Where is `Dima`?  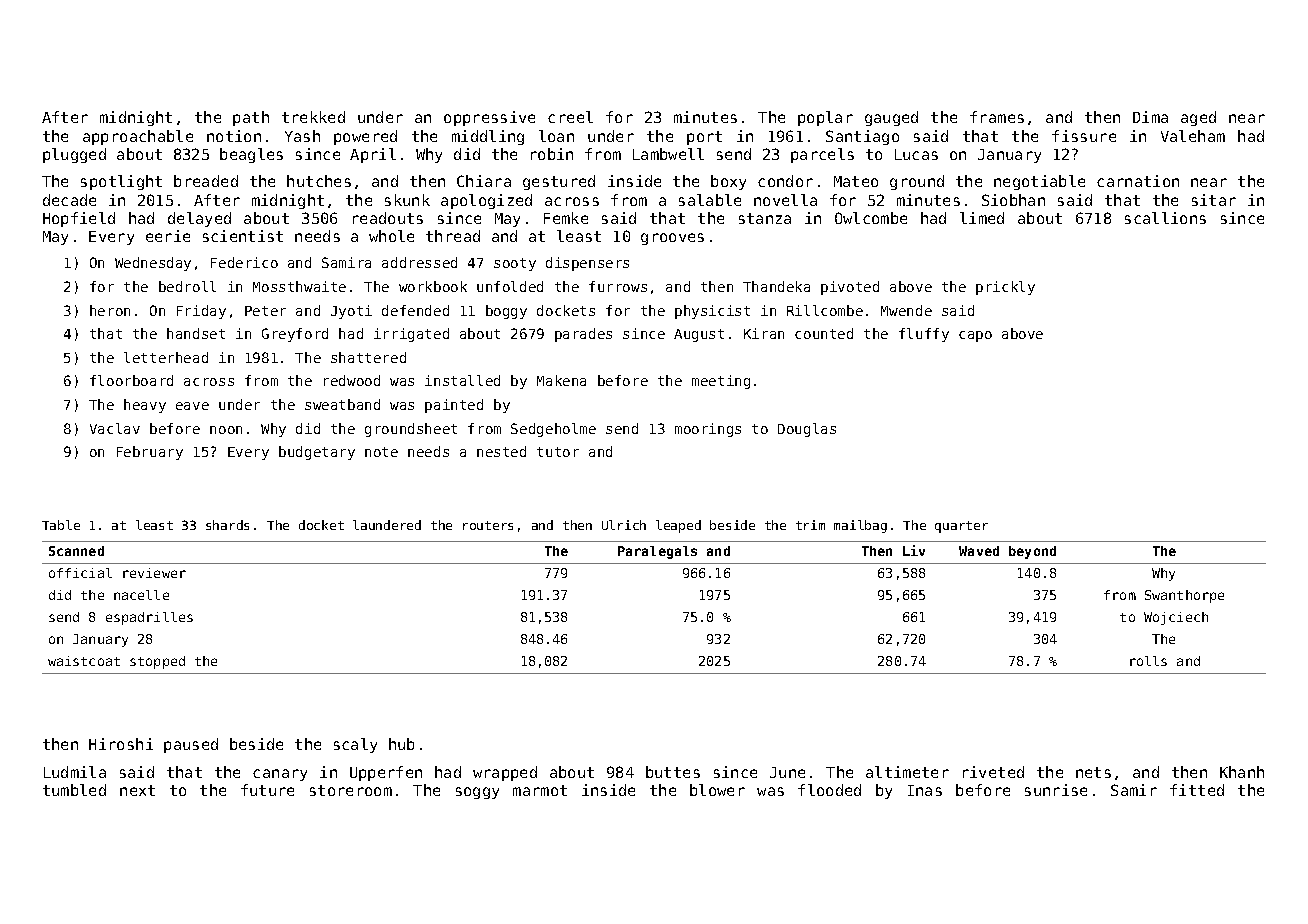
Dima is located at coordinates (1150, 117).
